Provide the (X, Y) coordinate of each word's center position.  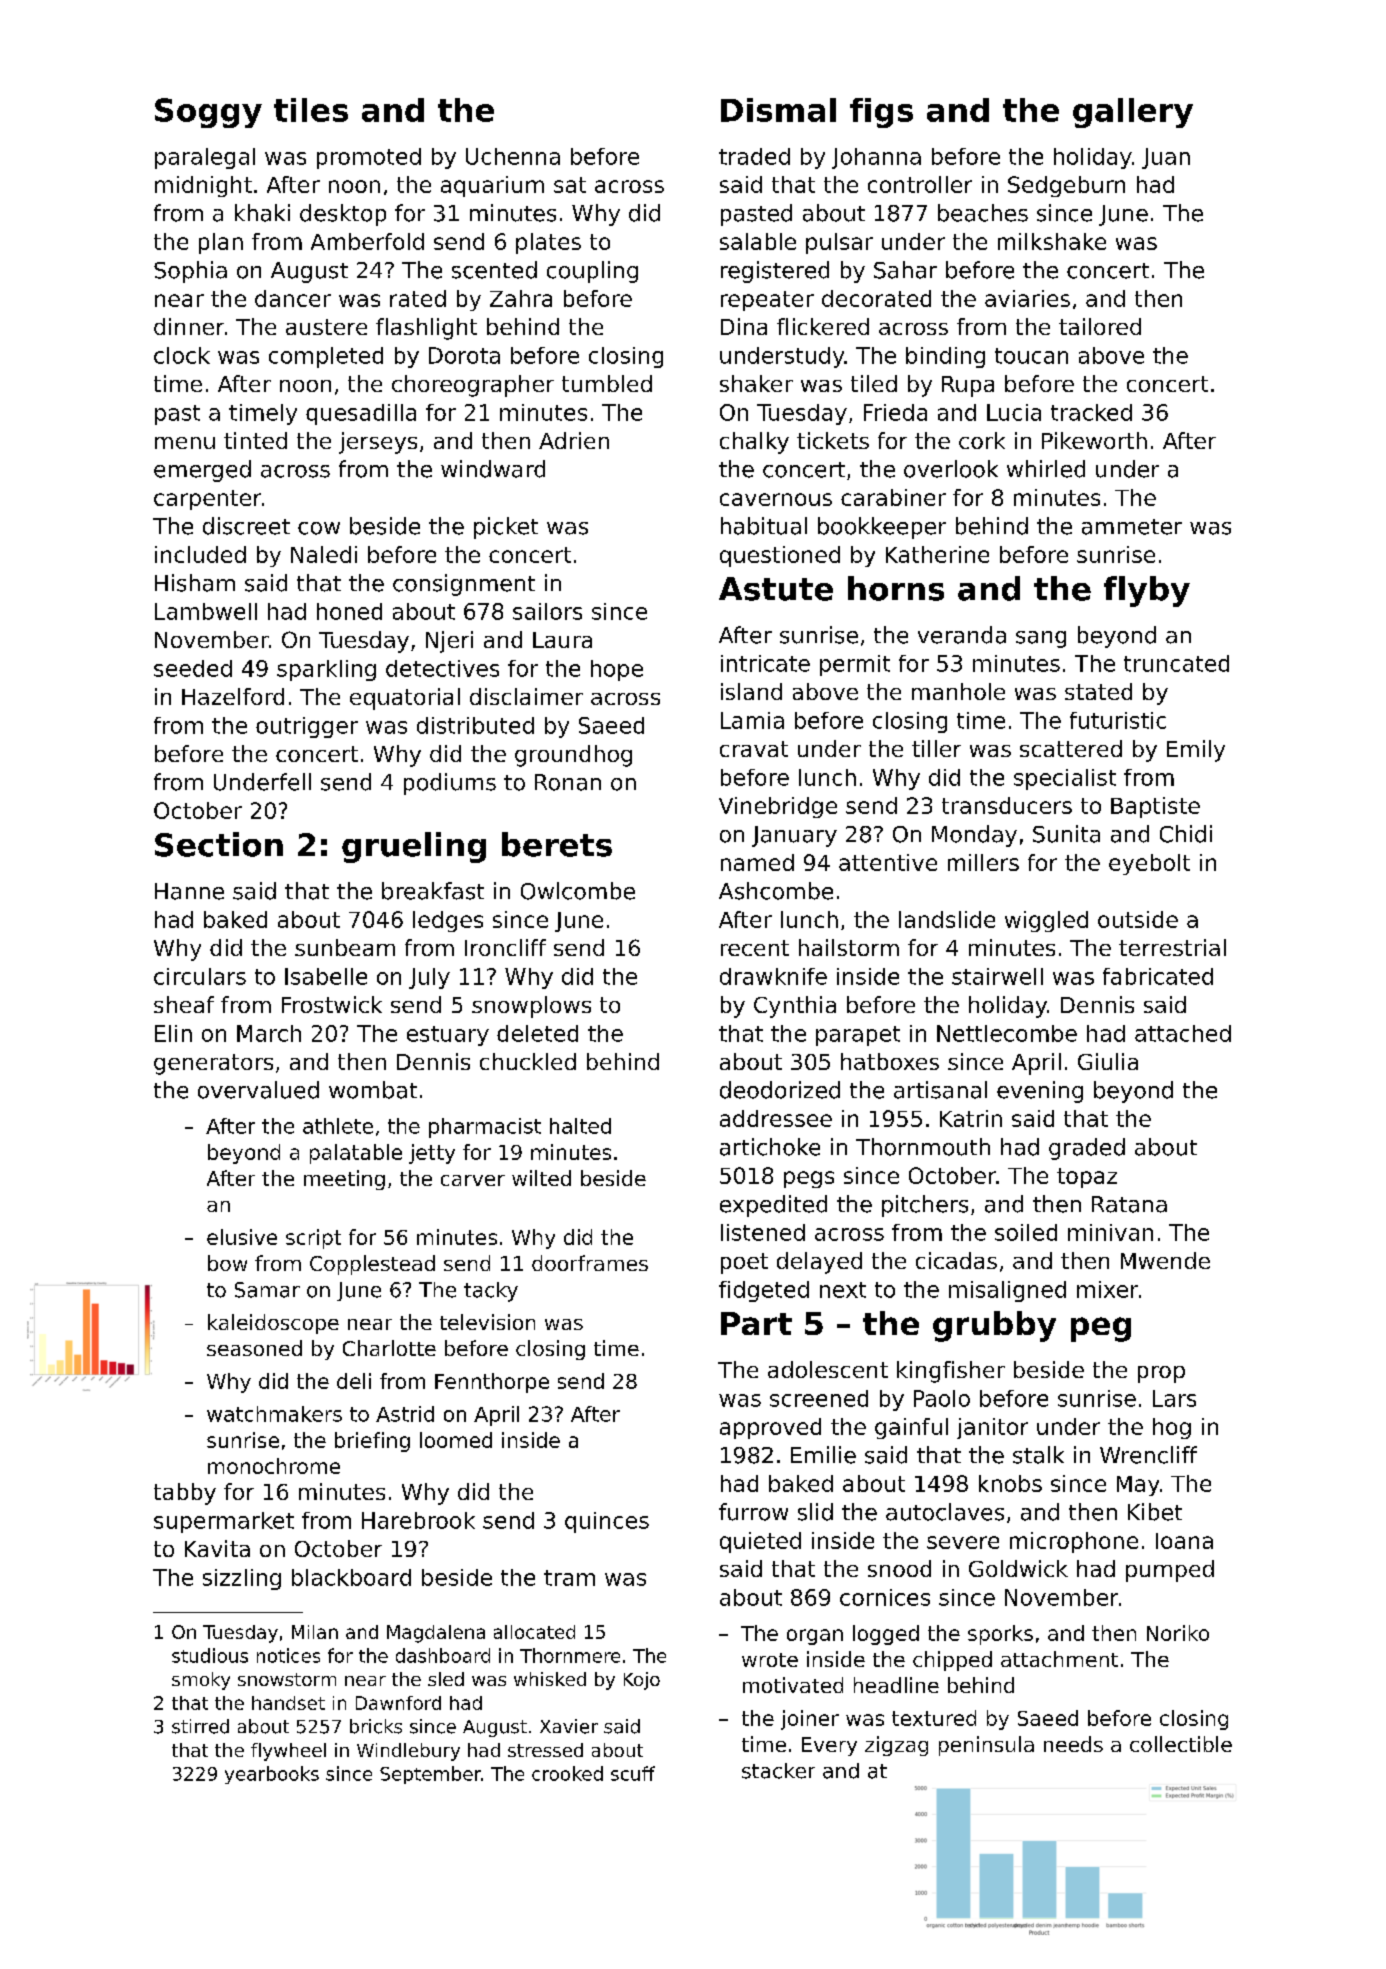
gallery (1133, 113)
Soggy (208, 113)
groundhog (573, 756)
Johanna (876, 158)
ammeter (1132, 527)
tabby (185, 1494)
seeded (193, 668)
